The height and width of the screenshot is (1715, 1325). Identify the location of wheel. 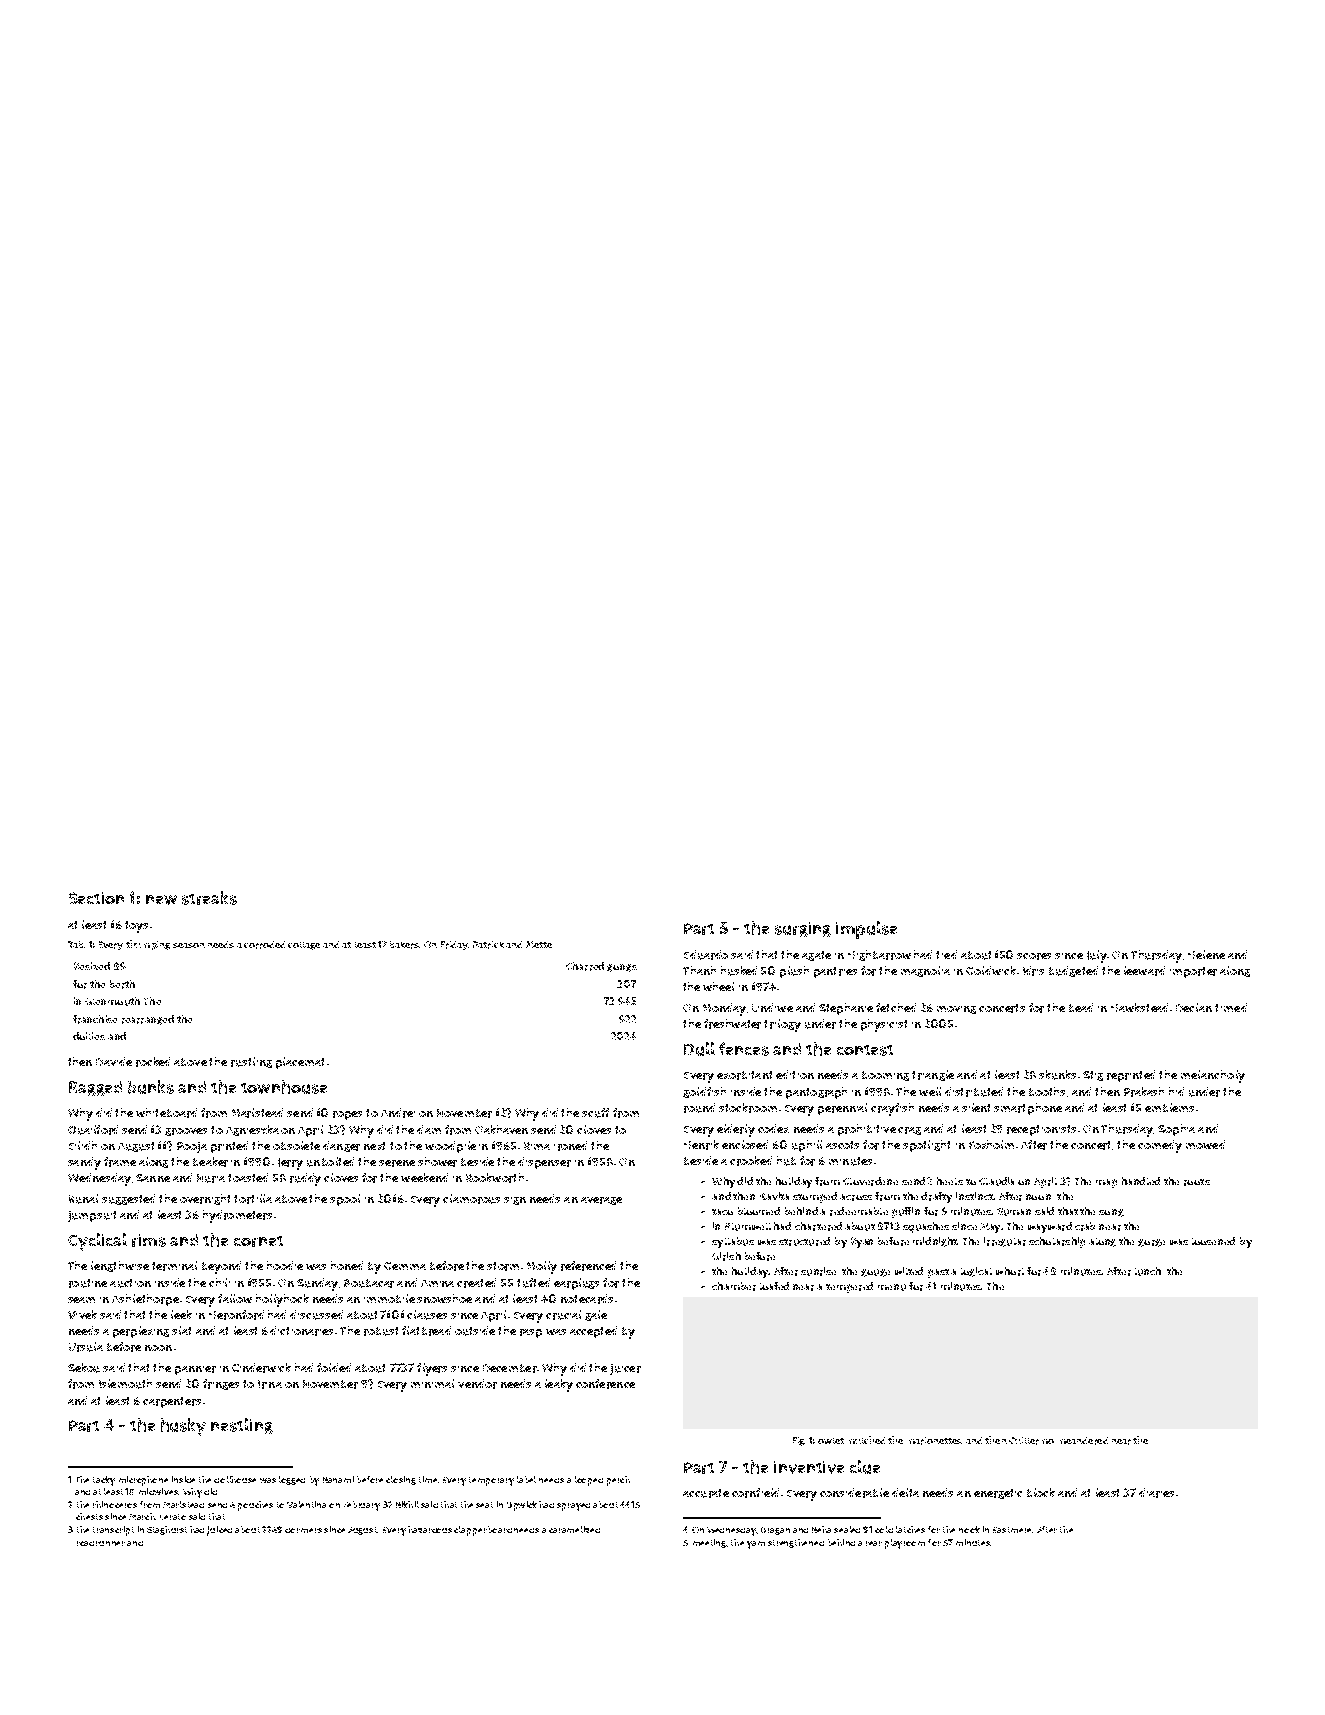
(718, 986).
